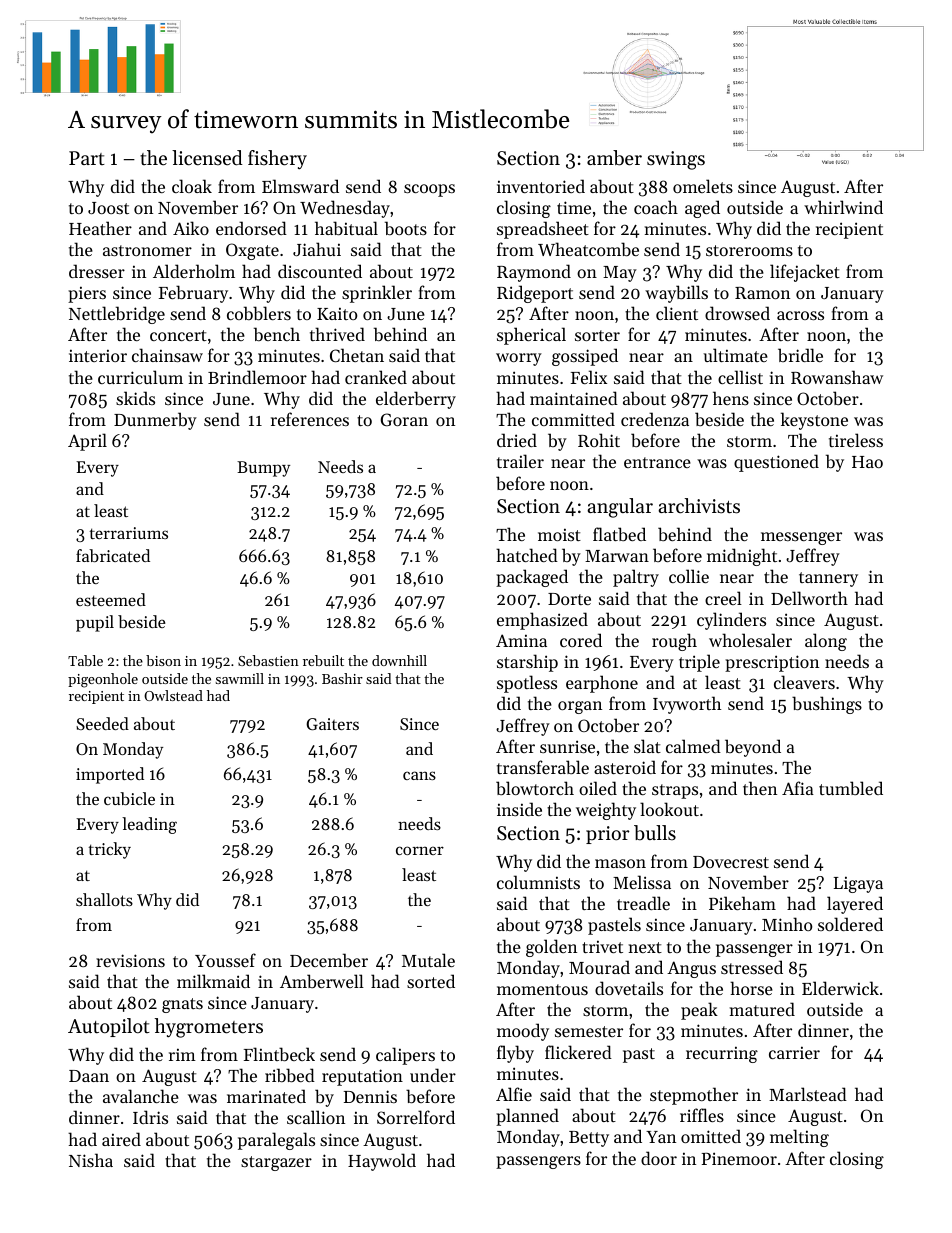 This screenshot has height=1233, width=952. What do you see at coordinates (213, 981) in the screenshot?
I see `milkmaid` at bounding box center [213, 981].
